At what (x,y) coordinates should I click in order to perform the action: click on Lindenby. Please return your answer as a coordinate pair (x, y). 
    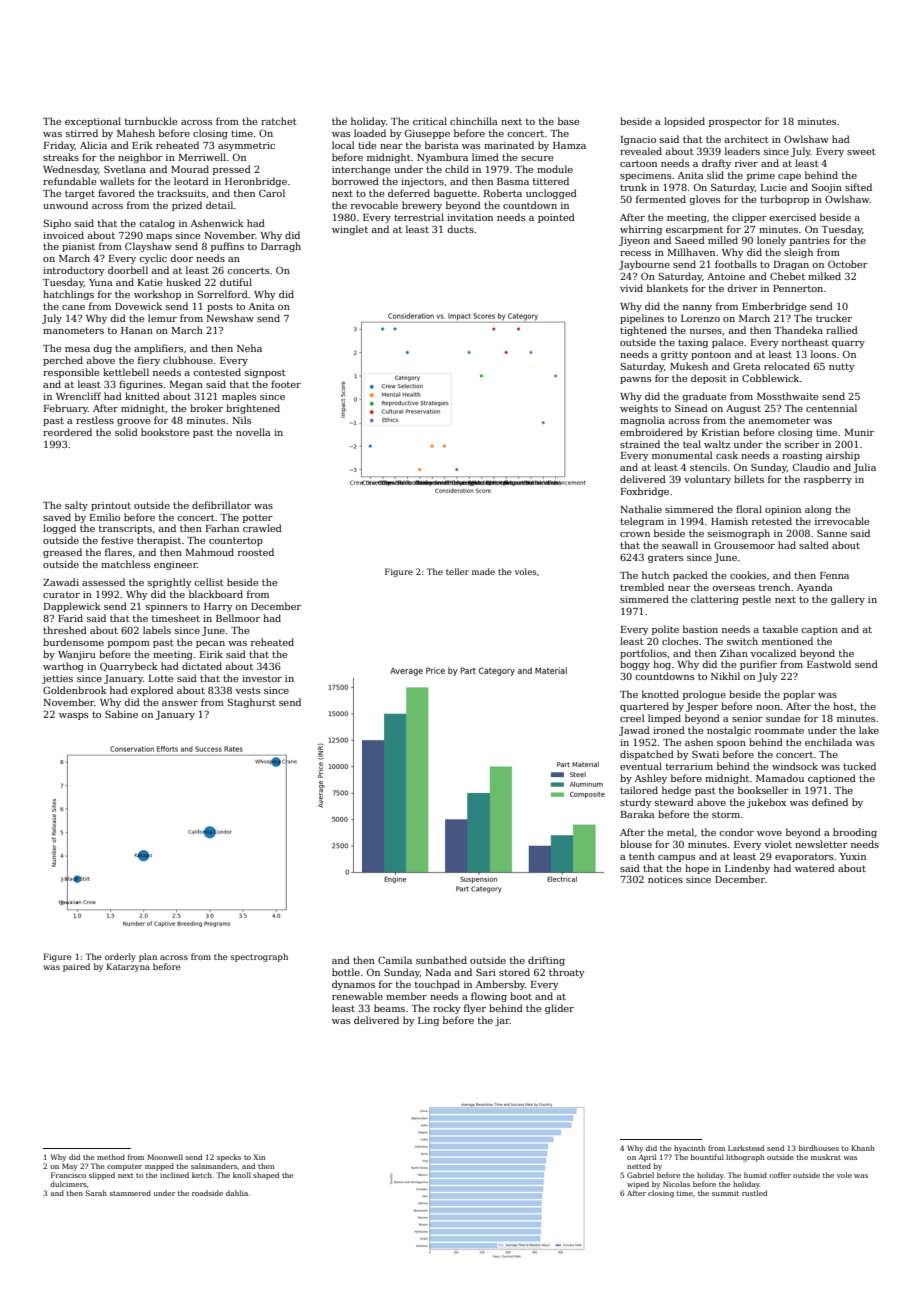
    Looking at the image, I should click on (747, 869).
